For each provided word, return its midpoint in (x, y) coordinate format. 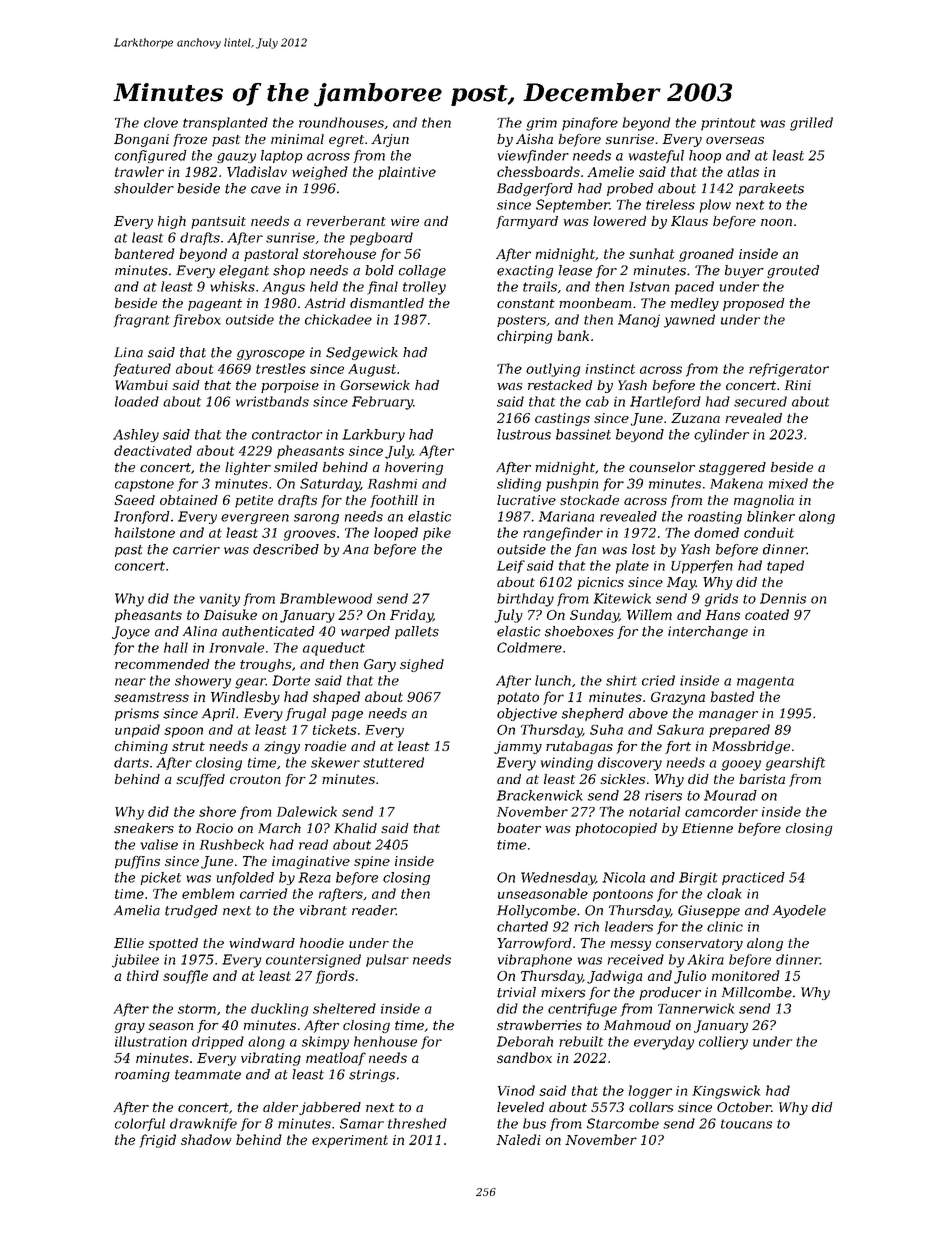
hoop (705, 156)
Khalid (355, 828)
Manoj (639, 321)
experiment (350, 1141)
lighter (248, 468)
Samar (362, 1123)
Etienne (707, 828)
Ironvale (236, 647)
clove (161, 122)
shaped (336, 698)
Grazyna (678, 698)
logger (650, 1092)
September (573, 206)
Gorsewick (375, 385)
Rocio (214, 828)
